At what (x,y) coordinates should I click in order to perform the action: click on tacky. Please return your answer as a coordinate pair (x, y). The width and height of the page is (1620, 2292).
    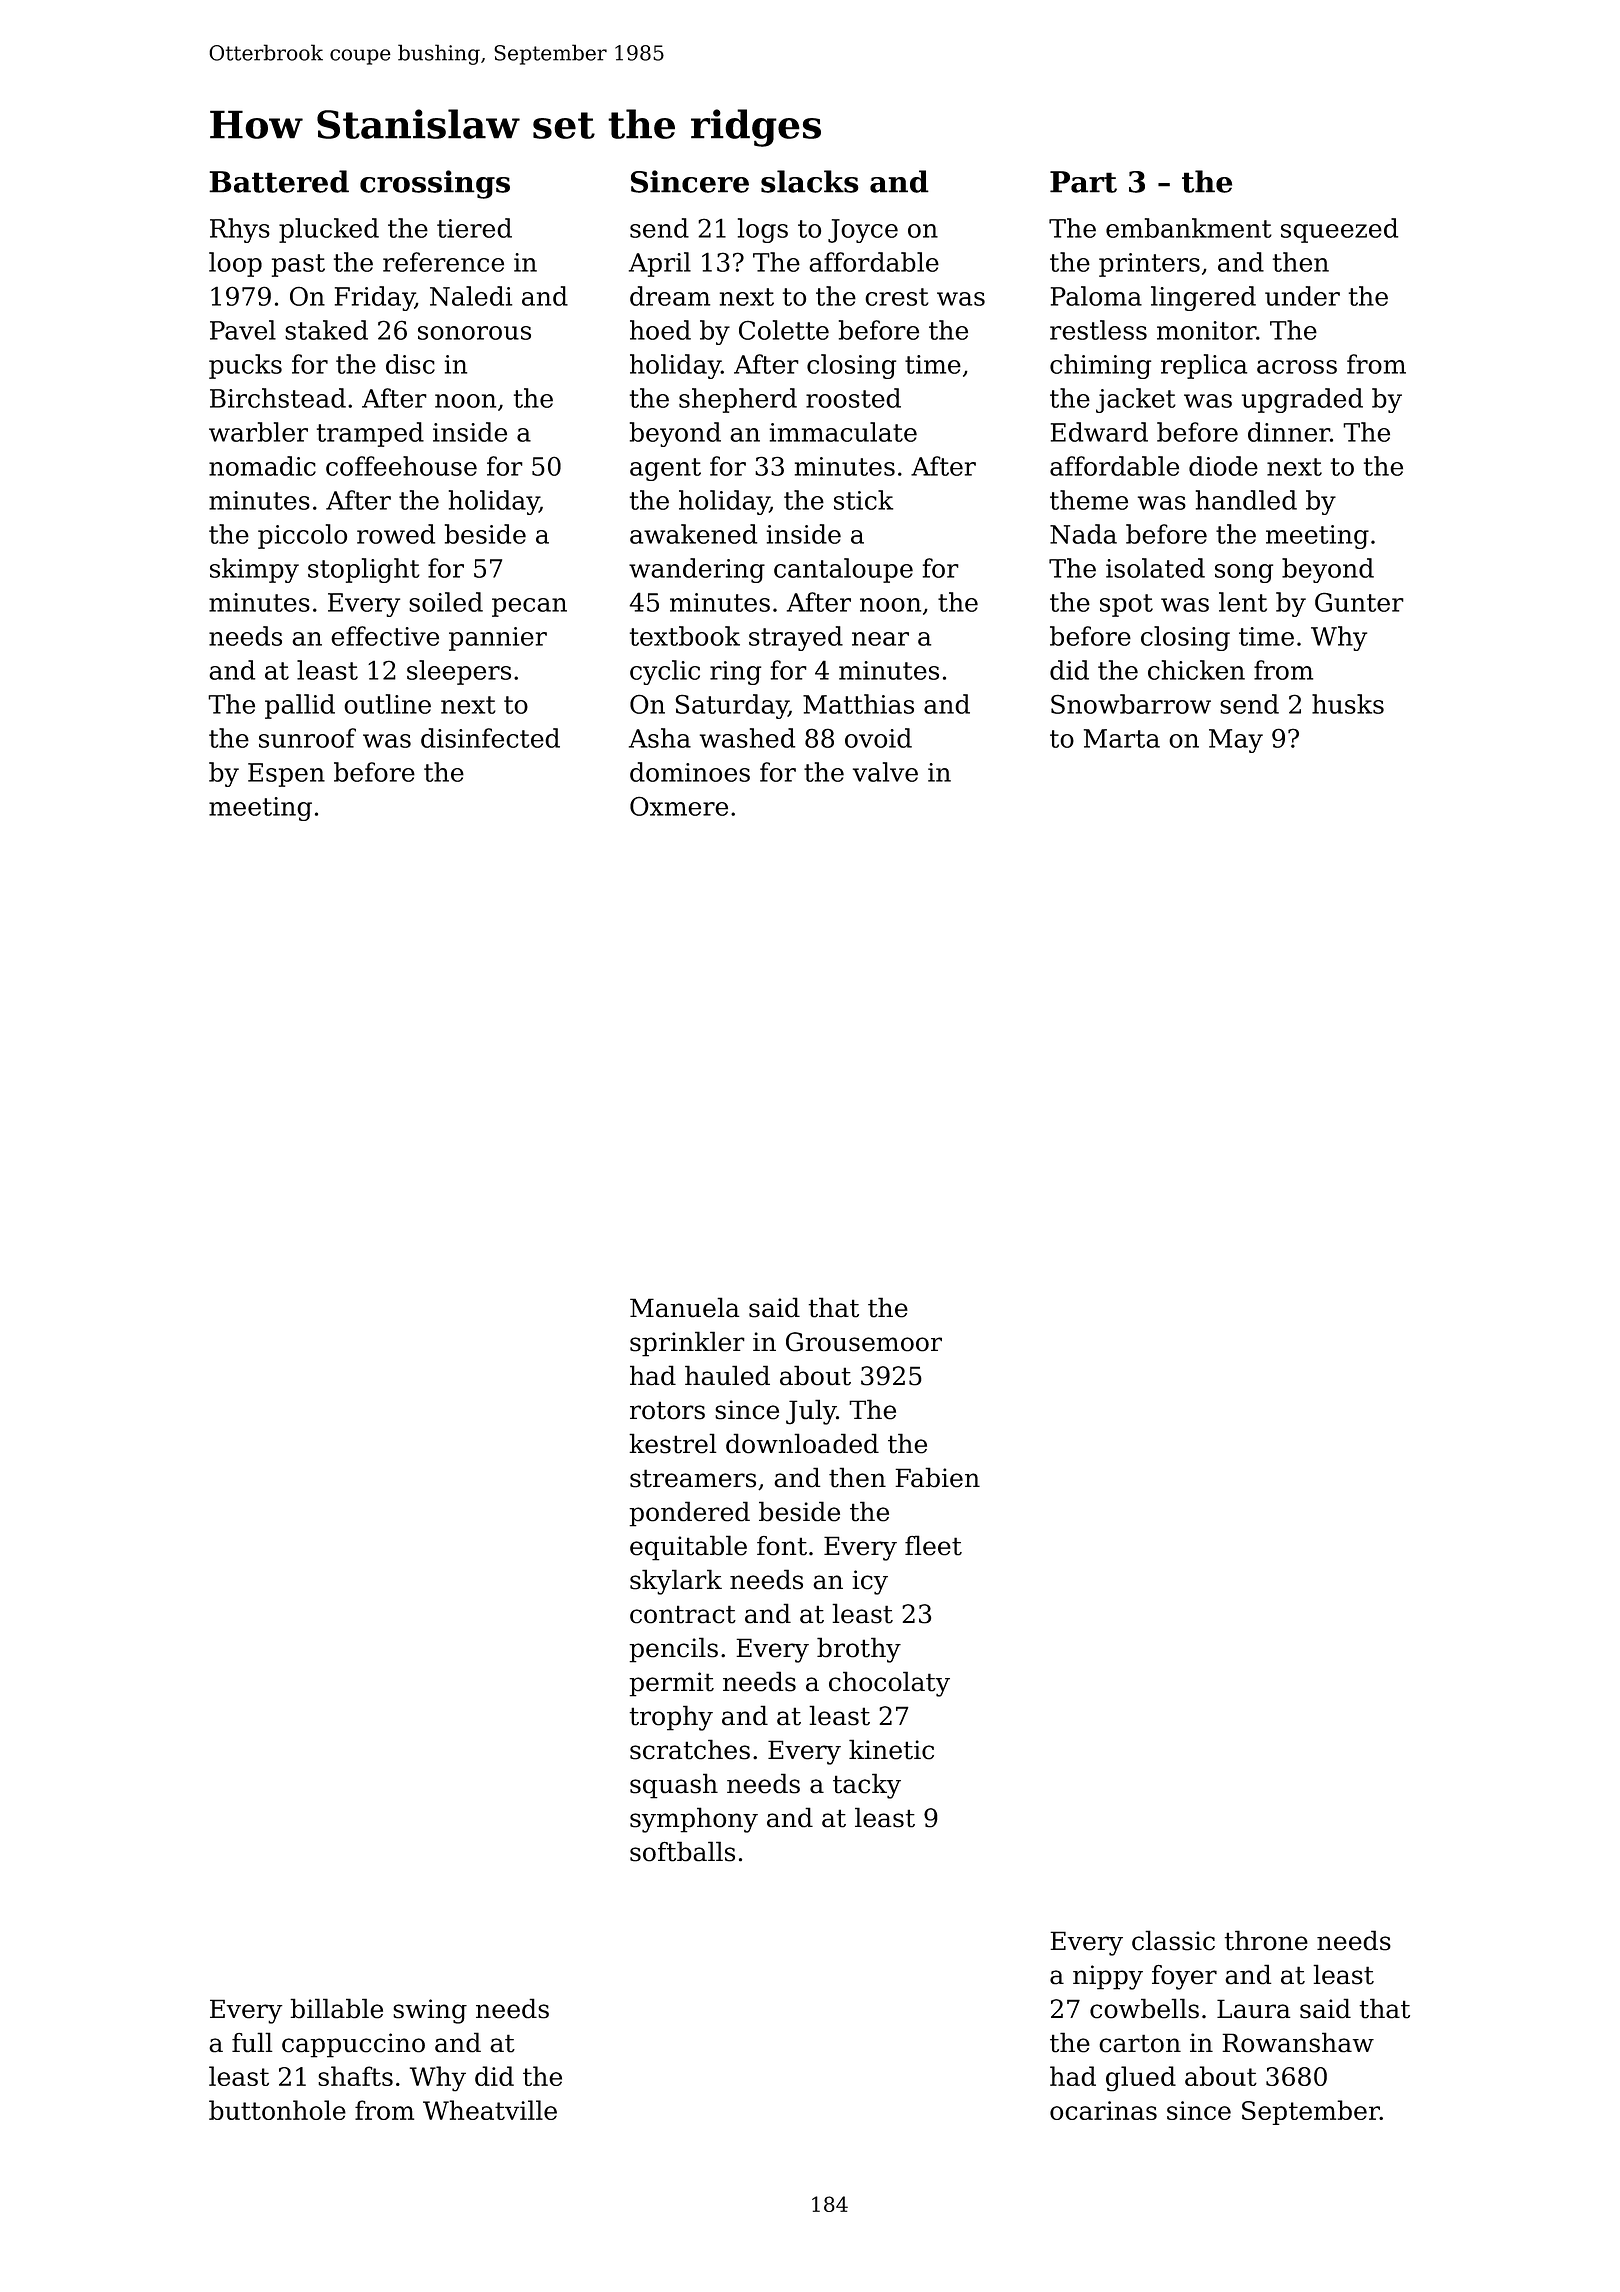
    Looking at the image, I should click on (867, 1786).
